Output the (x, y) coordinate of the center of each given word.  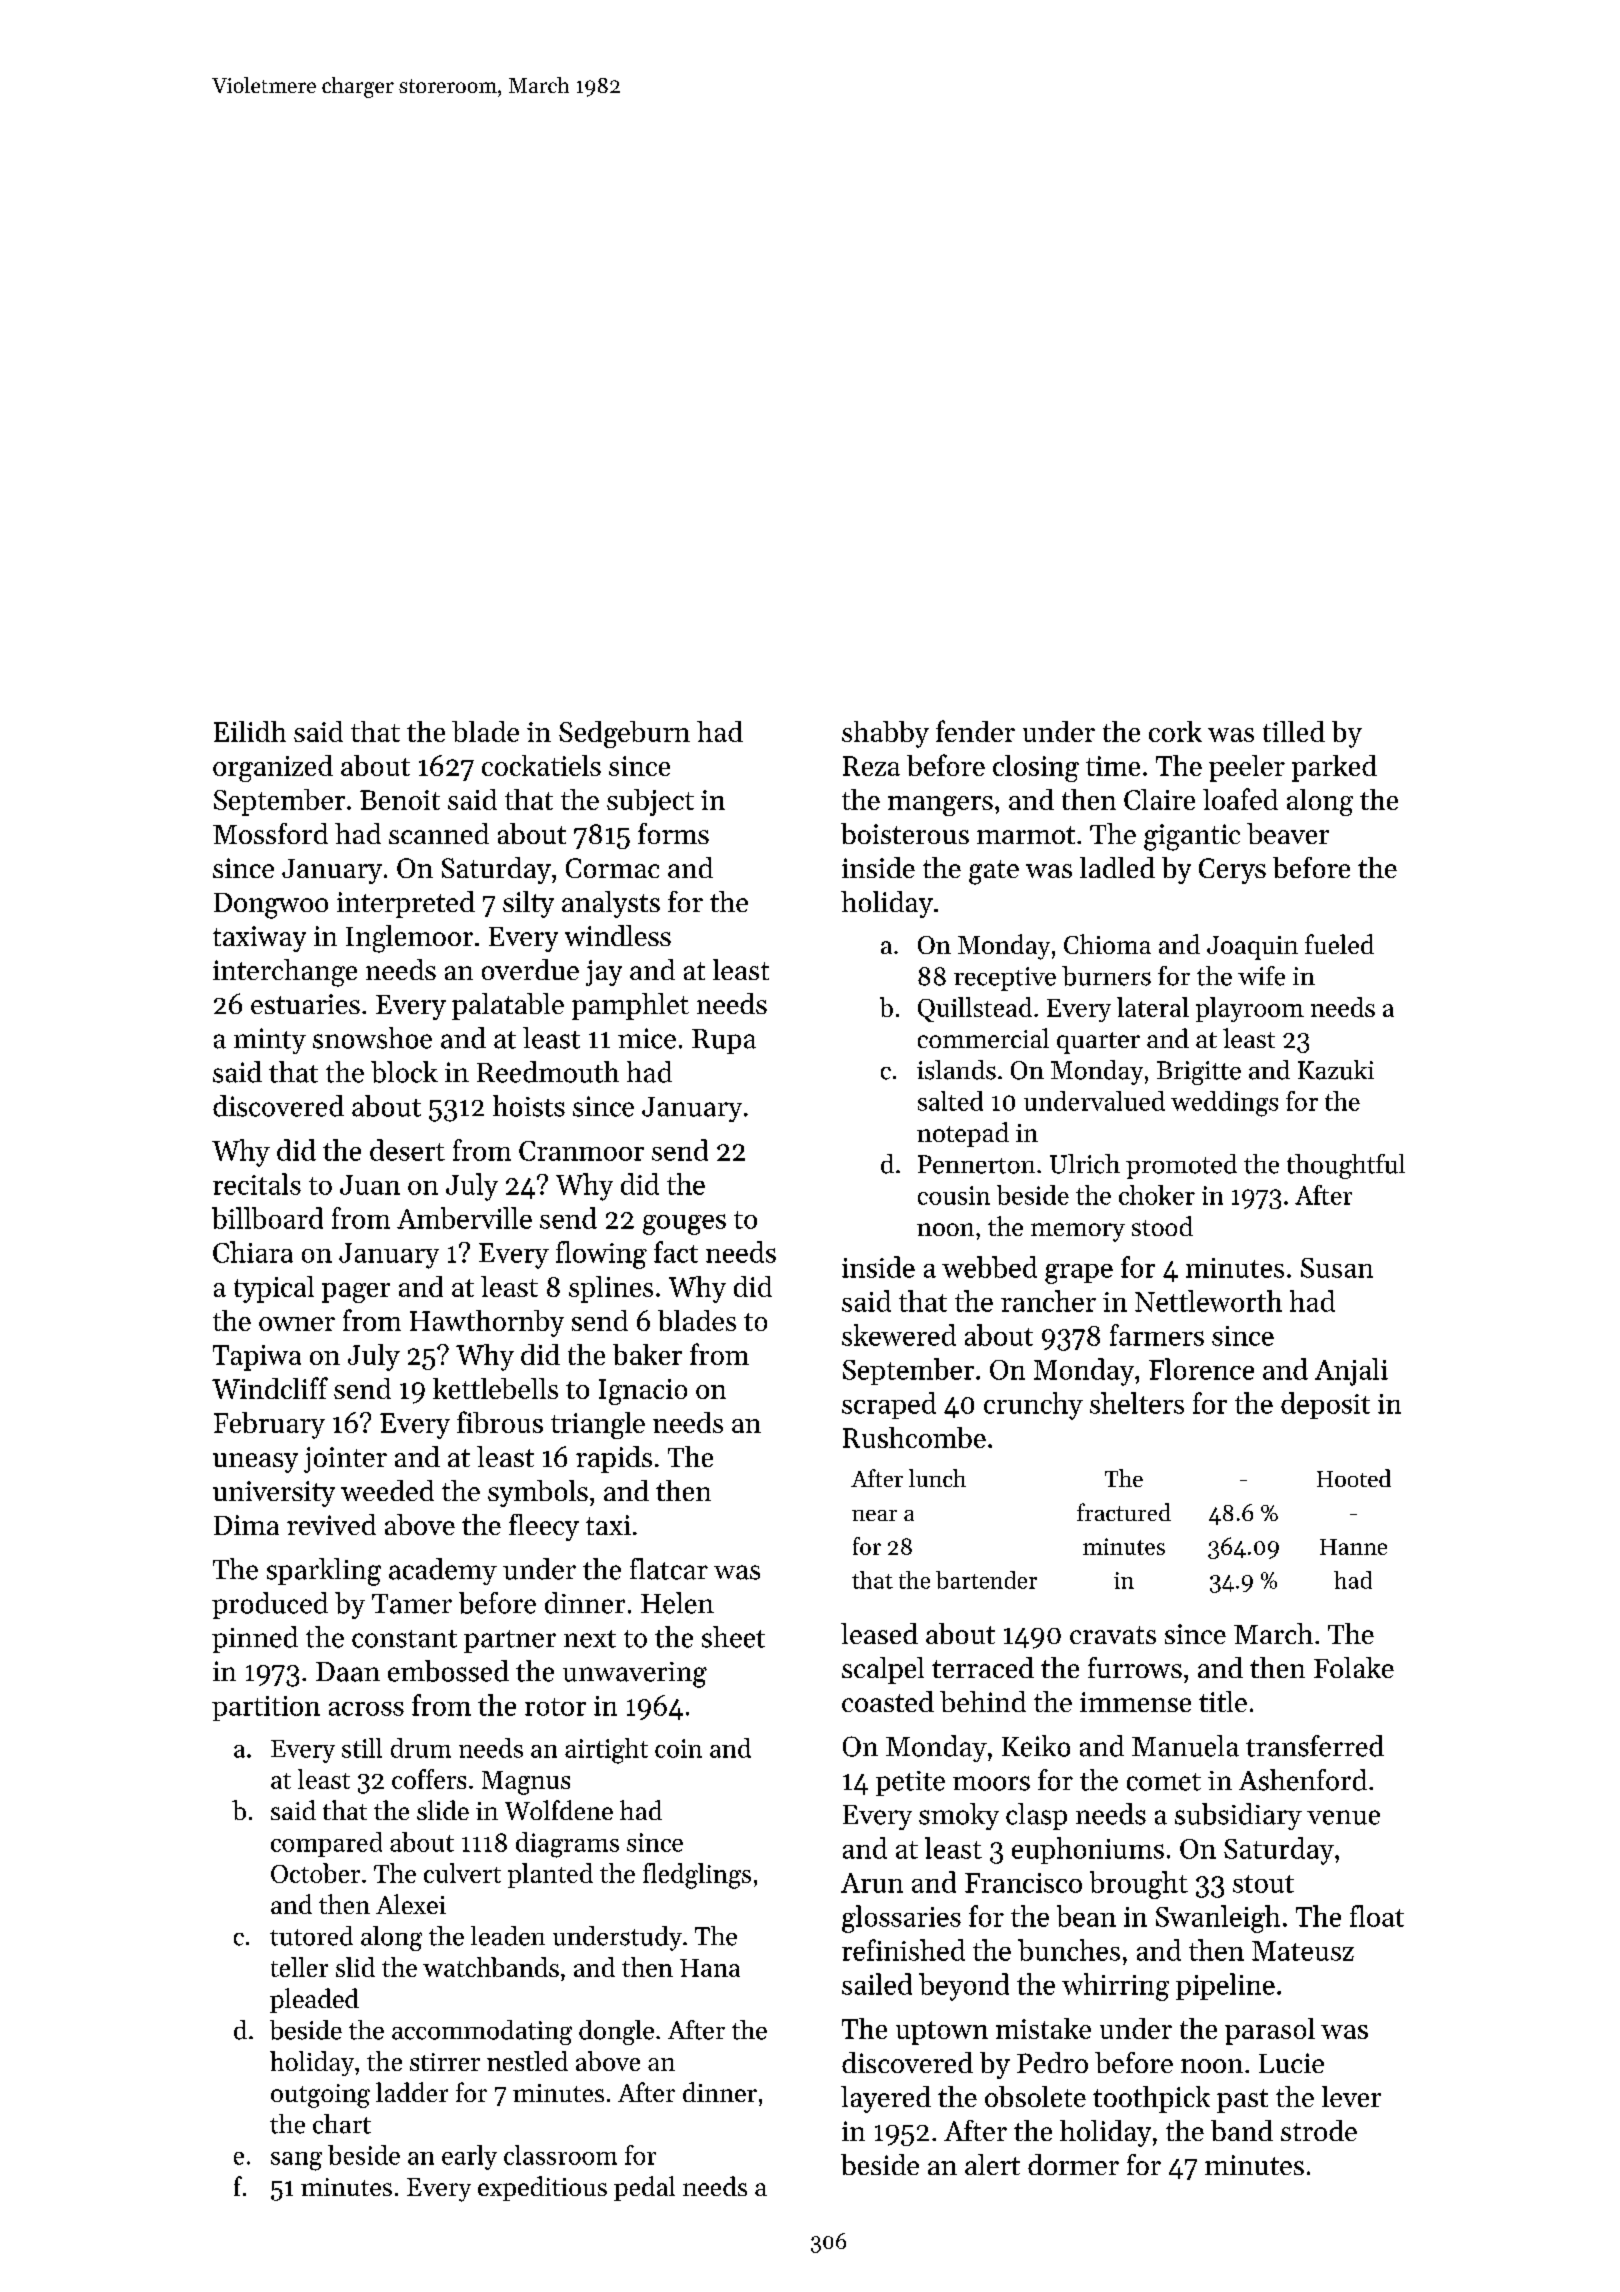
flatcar (669, 1569)
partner (510, 1641)
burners (1106, 976)
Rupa (724, 1041)
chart (342, 2124)
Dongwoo (271, 906)
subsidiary (1238, 1816)
